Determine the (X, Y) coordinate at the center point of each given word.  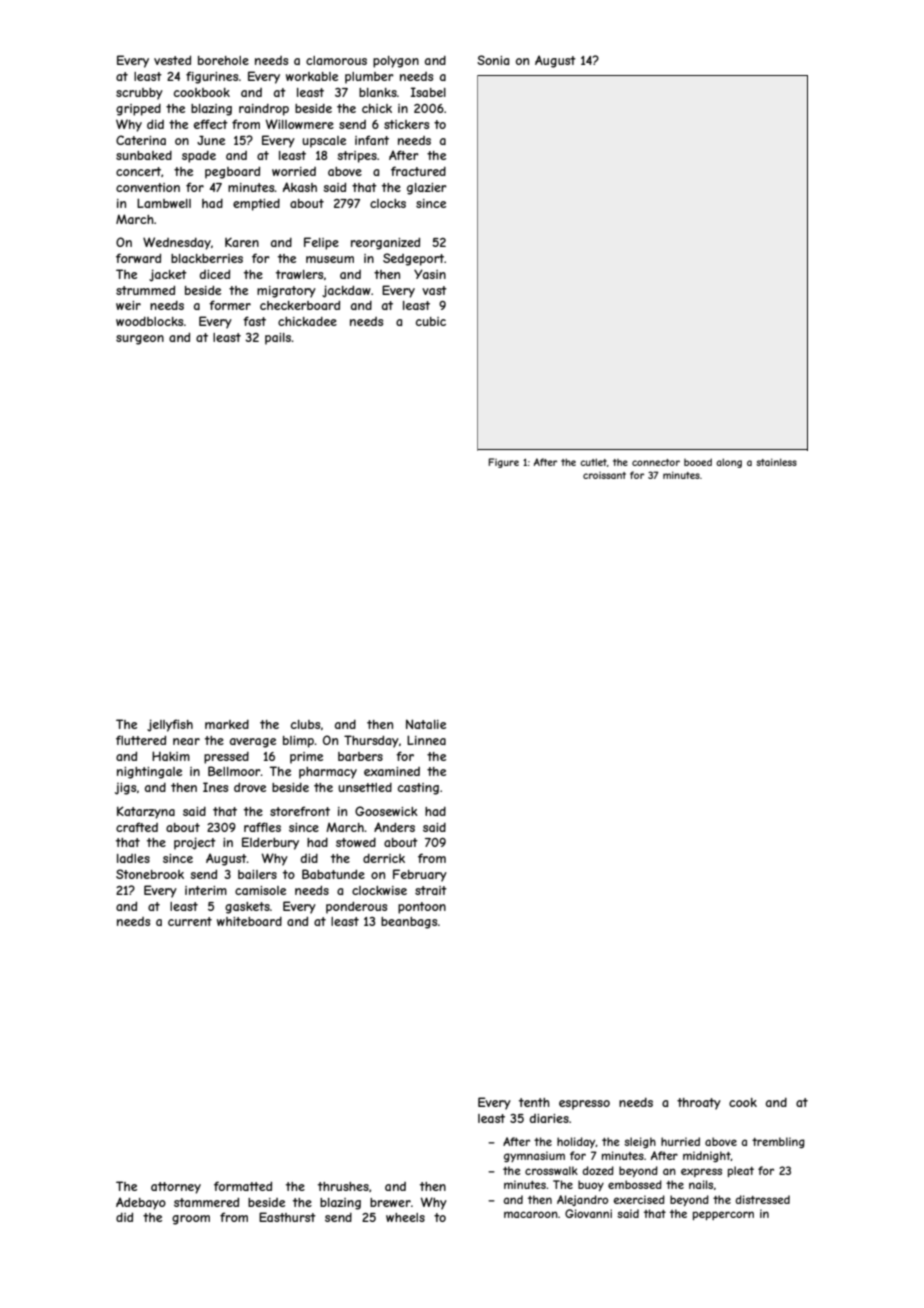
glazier (427, 189)
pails (278, 339)
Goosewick (386, 811)
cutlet (593, 462)
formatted (243, 1186)
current (190, 921)
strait (431, 890)
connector (656, 462)
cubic (431, 321)
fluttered (141, 740)
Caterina (141, 140)
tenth (534, 1102)
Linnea (426, 740)
